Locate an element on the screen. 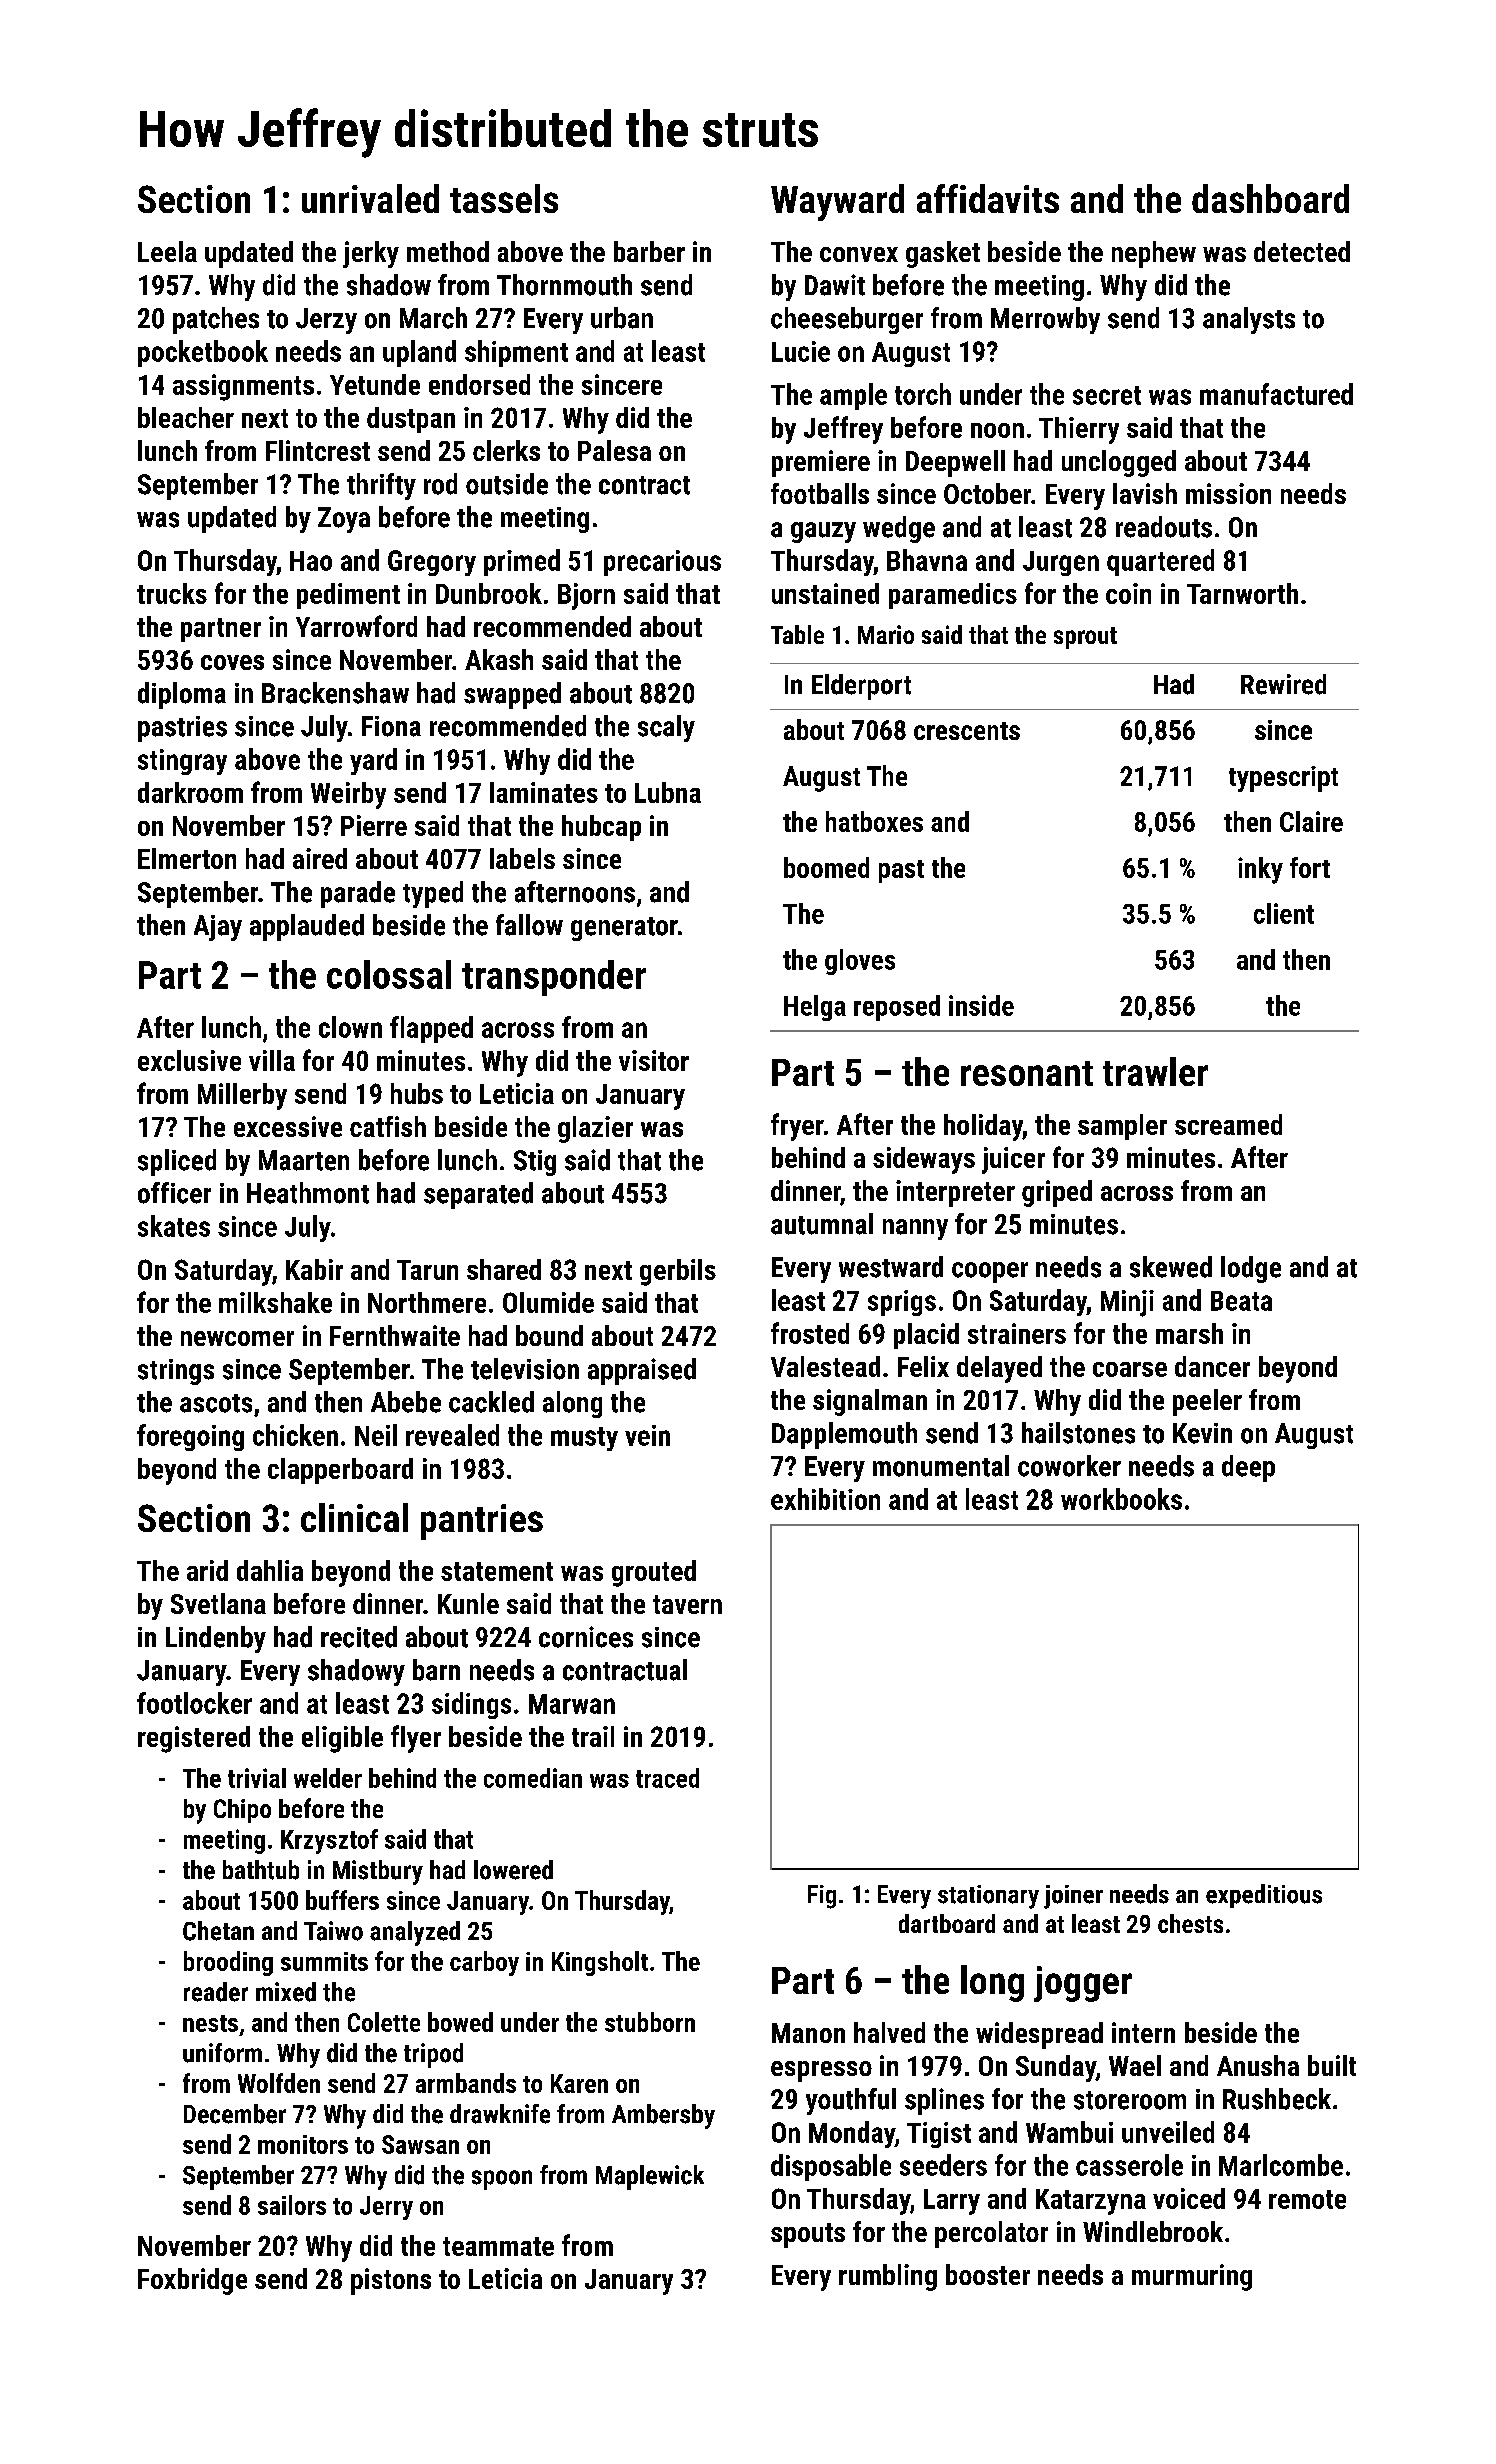  Elmerton is located at coordinates (187, 858).
